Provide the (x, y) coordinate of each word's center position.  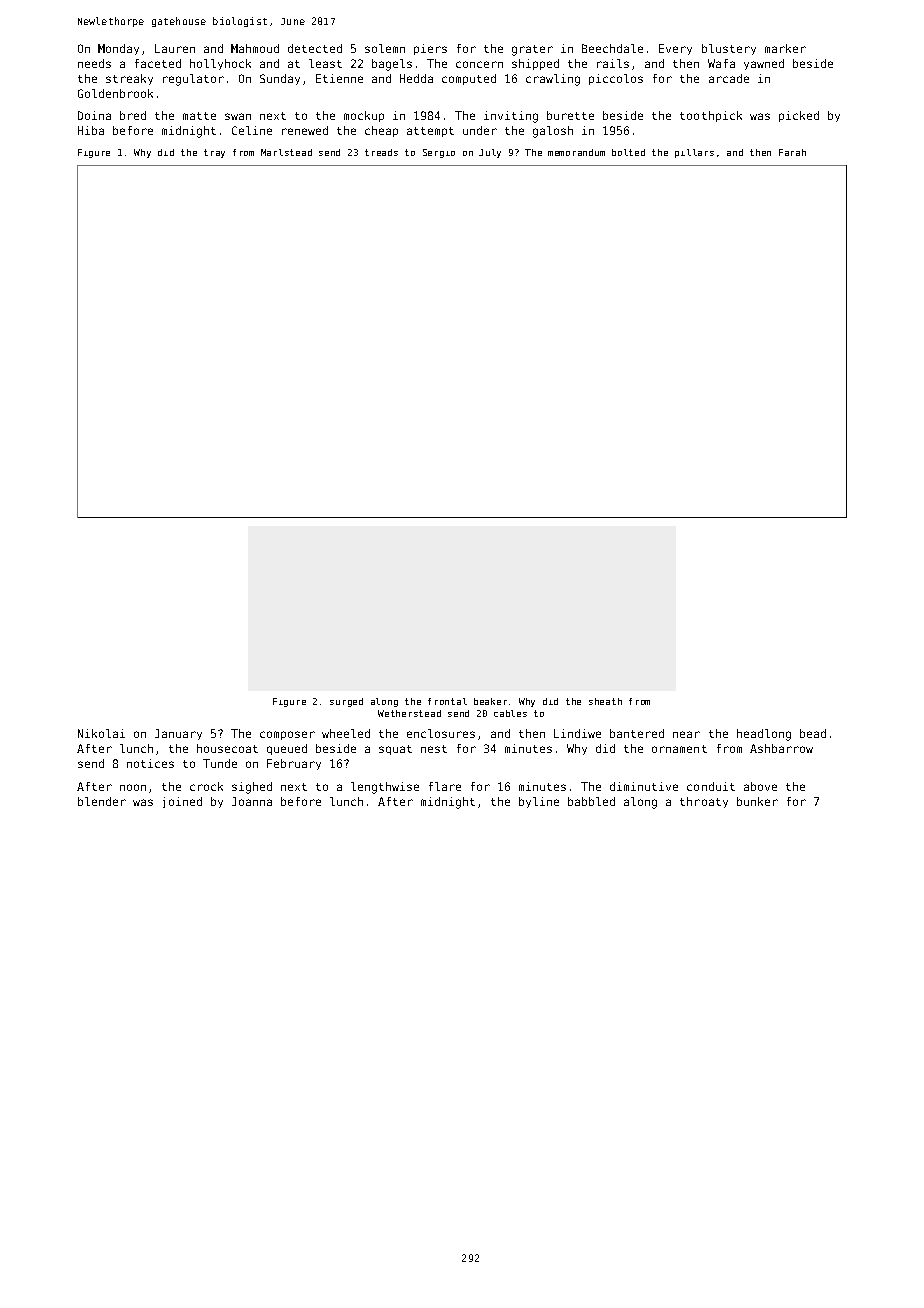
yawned (764, 64)
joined (182, 802)
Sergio (439, 153)
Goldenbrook (115, 93)
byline (539, 802)
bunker (757, 801)
